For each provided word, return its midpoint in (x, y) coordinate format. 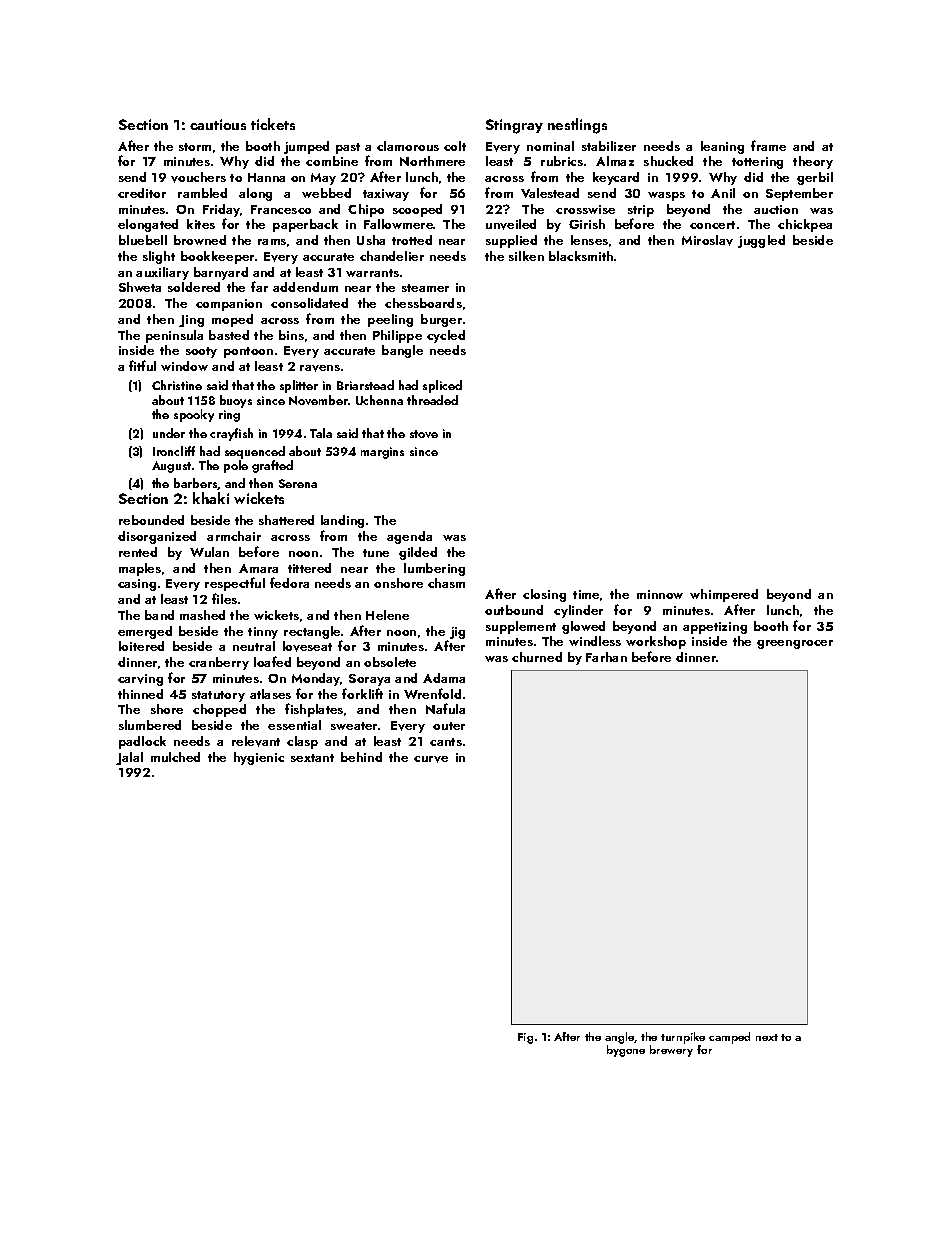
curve (431, 759)
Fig (525, 1038)
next (767, 1037)
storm (195, 147)
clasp (302, 742)
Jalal (129, 758)
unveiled (511, 224)
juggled (761, 241)
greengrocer (795, 644)
